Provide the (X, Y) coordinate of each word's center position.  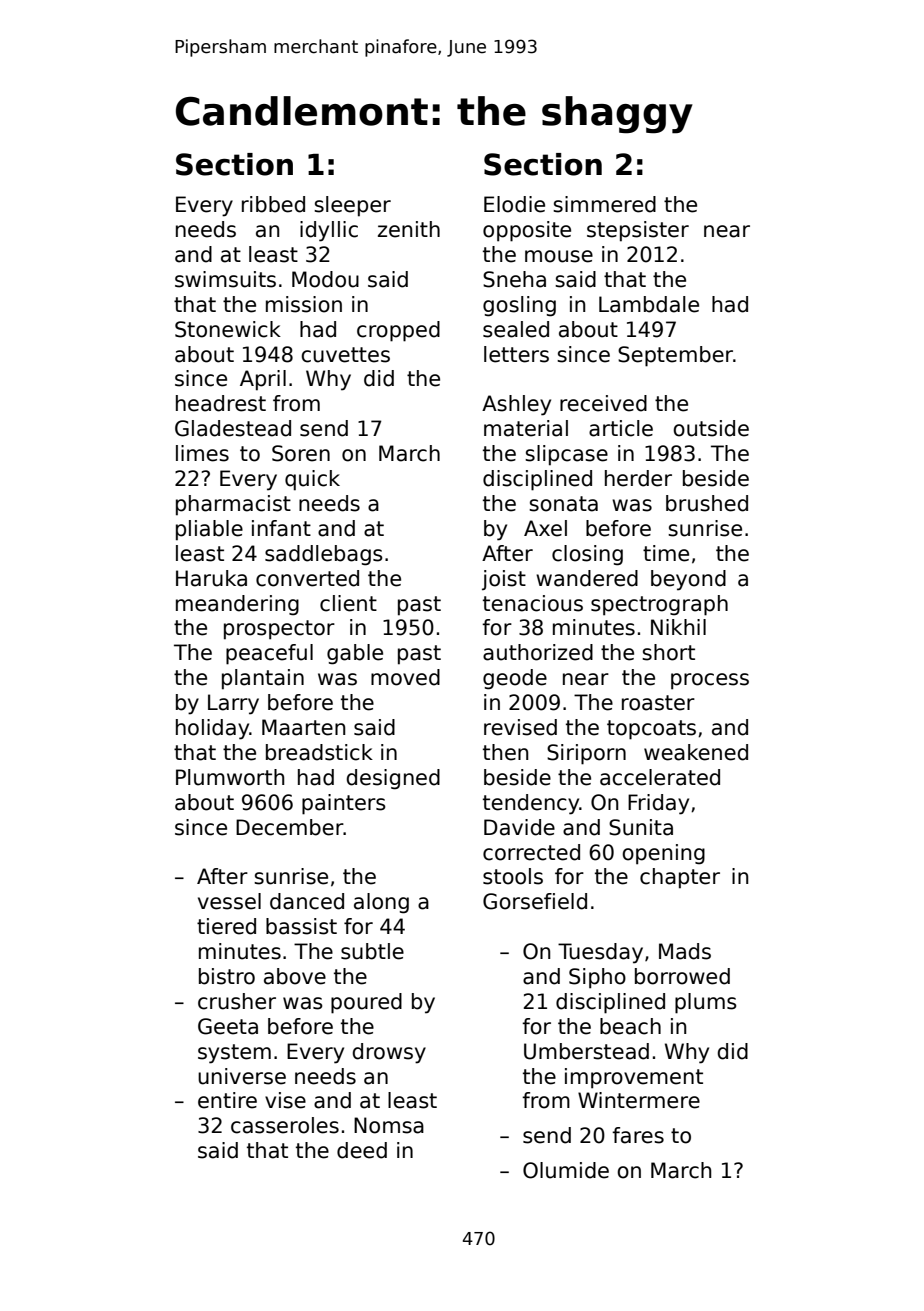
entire (227, 1100)
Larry (233, 704)
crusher (237, 1001)
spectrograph (659, 605)
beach (630, 1026)
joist (504, 580)
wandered (587, 578)
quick (312, 480)
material (526, 428)
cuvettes (345, 355)
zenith (409, 229)
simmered (604, 204)
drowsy (389, 1053)
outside (711, 428)
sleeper (352, 206)
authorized (538, 652)
